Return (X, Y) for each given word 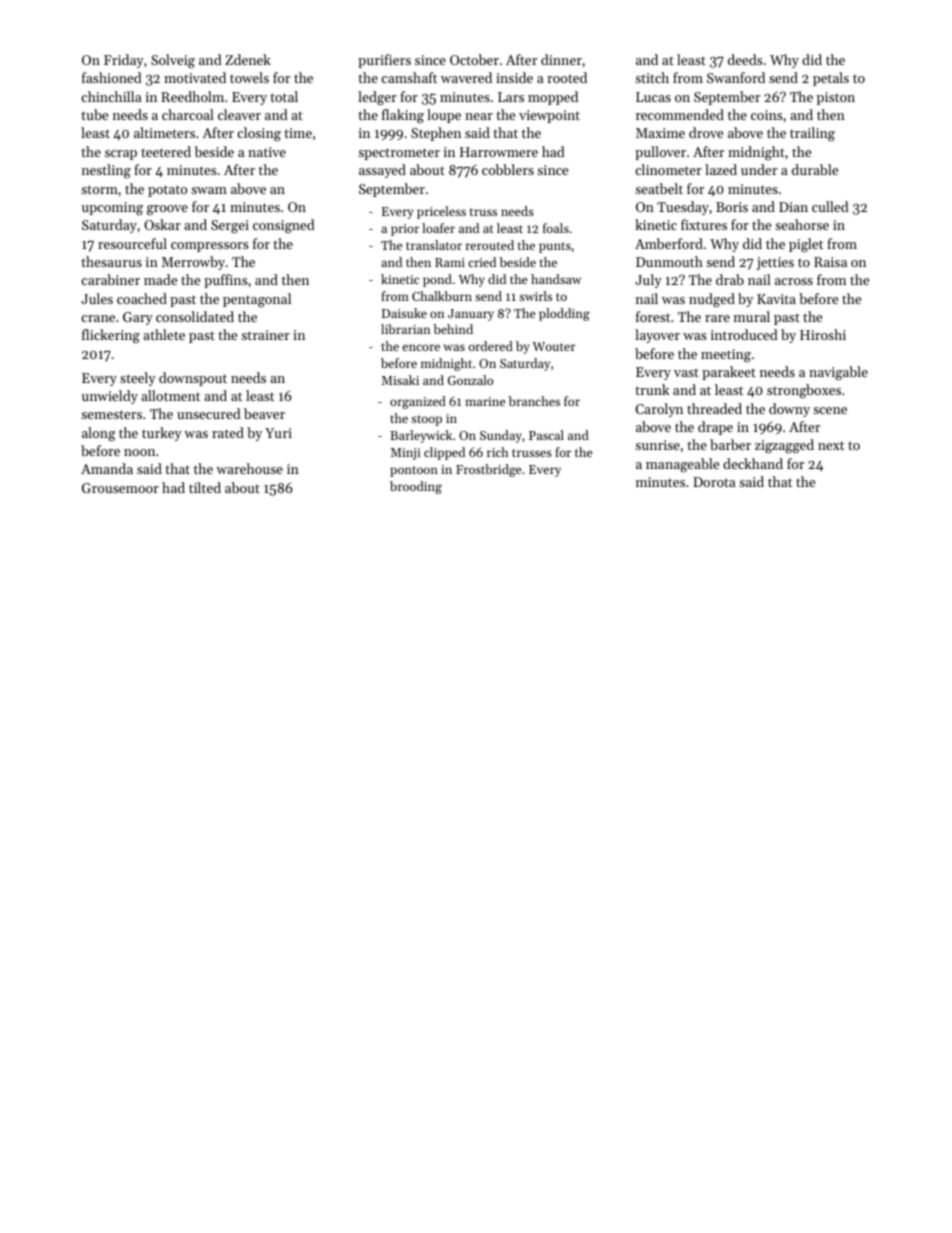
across (794, 281)
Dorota (714, 482)
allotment (170, 395)
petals (831, 79)
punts (555, 247)
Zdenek (248, 59)
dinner (561, 59)
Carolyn (659, 410)
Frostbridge (488, 470)
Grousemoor (120, 488)
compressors (209, 247)
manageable (682, 465)
